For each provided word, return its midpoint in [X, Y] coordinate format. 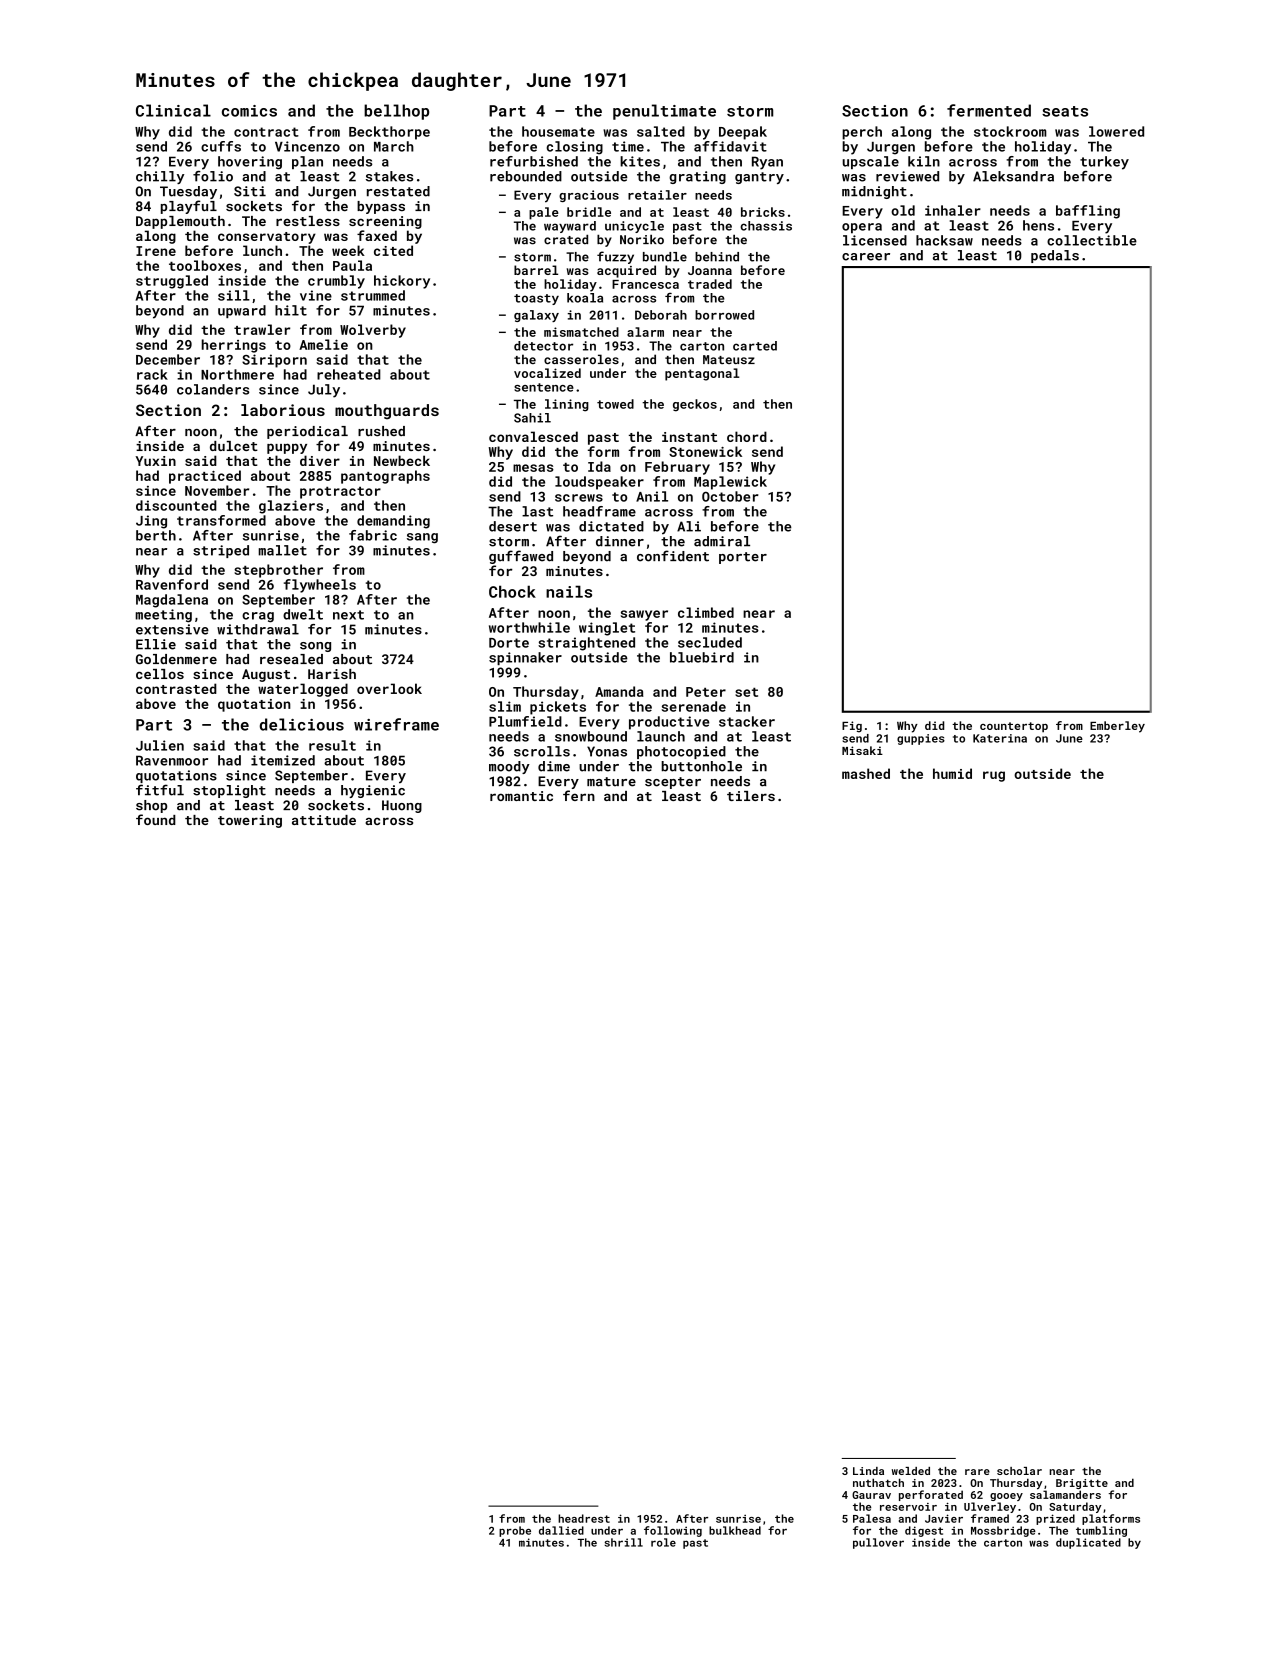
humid [952, 773]
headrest [584, 1518]
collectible [1092, 240]
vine [316, 295]
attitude [324, 820]
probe [515, 1531]
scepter [673, 783]
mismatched [581, 332]
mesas [533, 468]
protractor [340, 493]
